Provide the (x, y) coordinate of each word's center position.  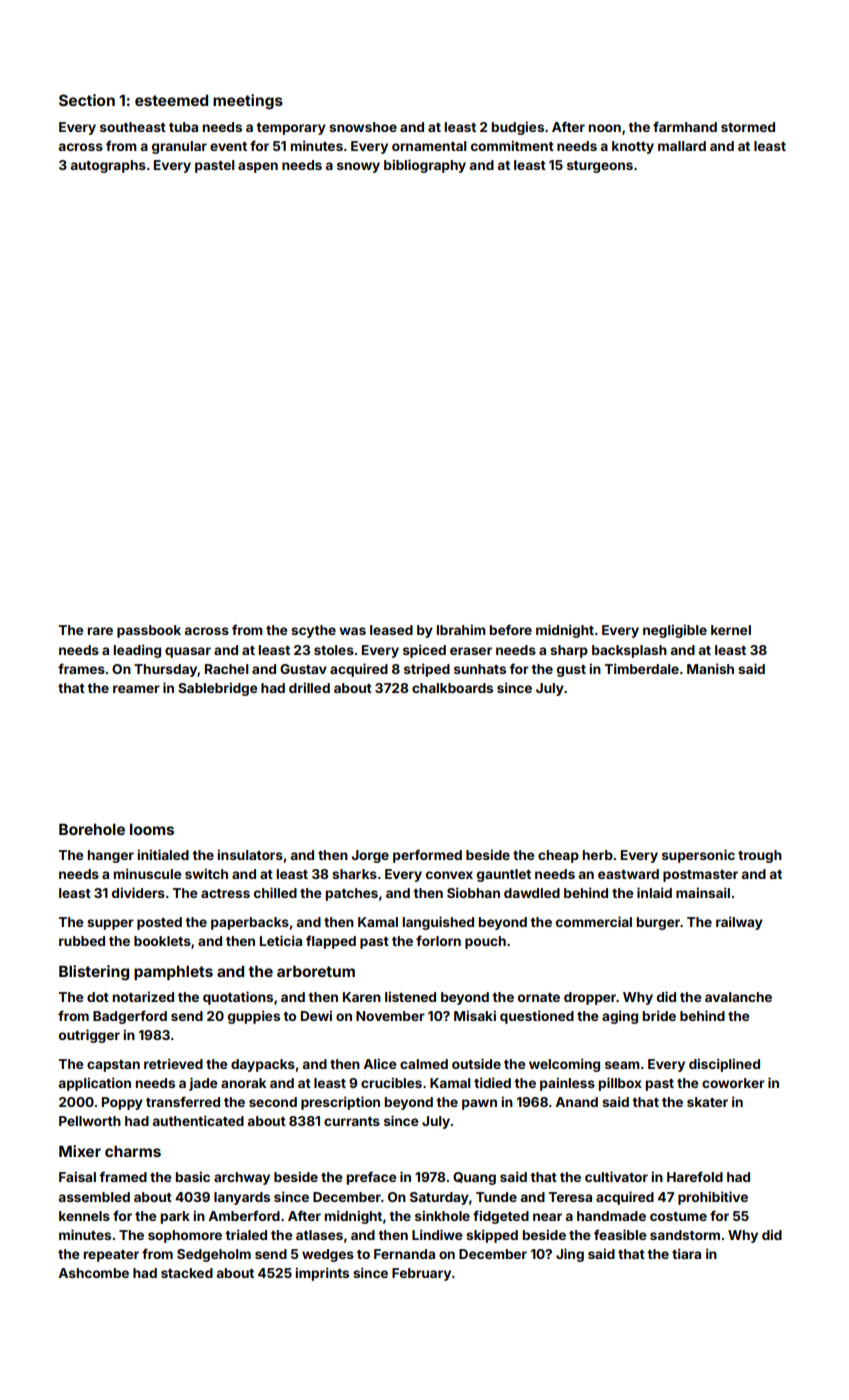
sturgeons (600, 167)
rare (100, 631)
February (421, 1274)
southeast (133, 127)
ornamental (429, 146)
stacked (187, 1273)
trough (760, 856)
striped (427, 670)
